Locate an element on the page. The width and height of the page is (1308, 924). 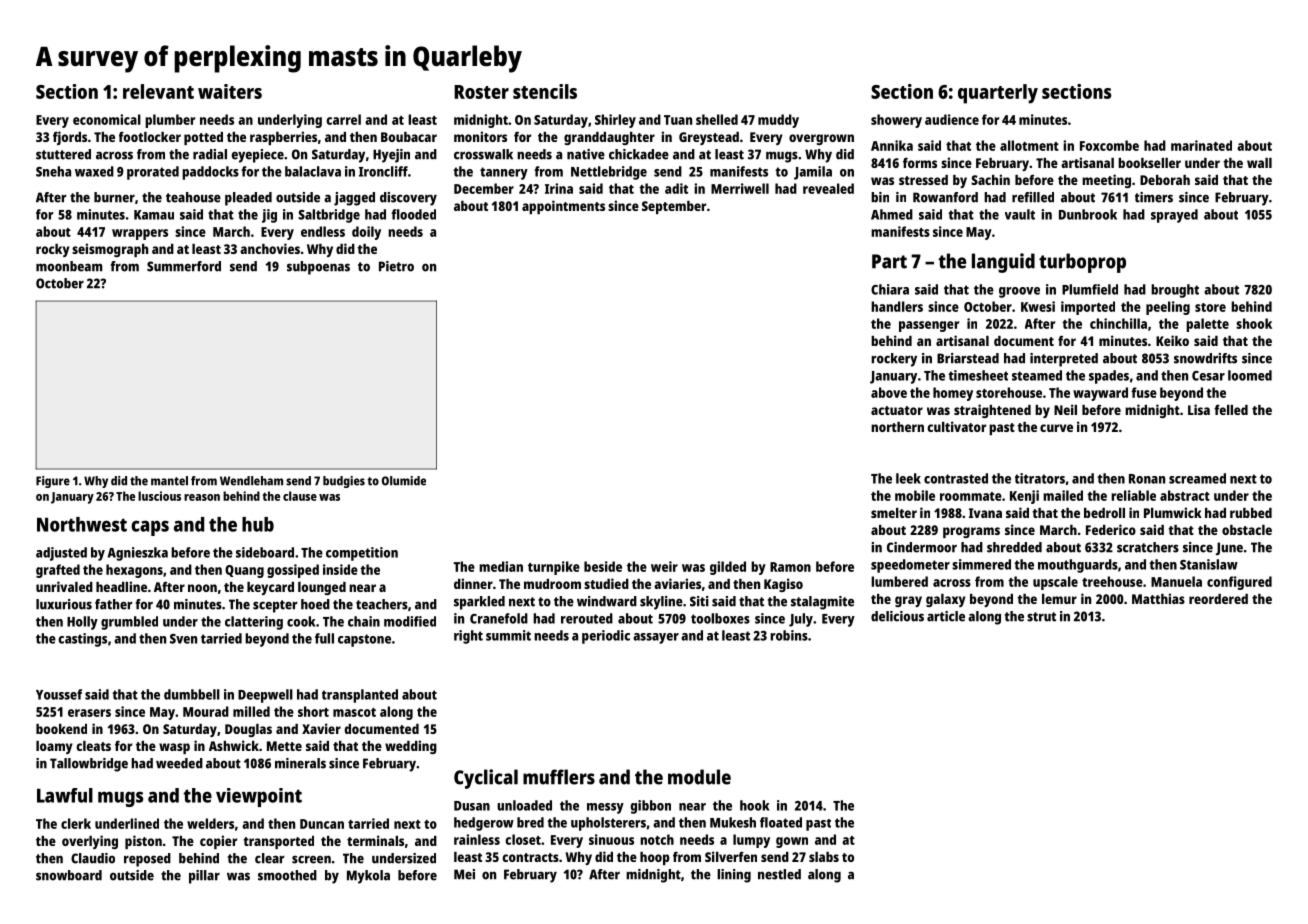
Cindermoor is located at coordinates (922, 547).
